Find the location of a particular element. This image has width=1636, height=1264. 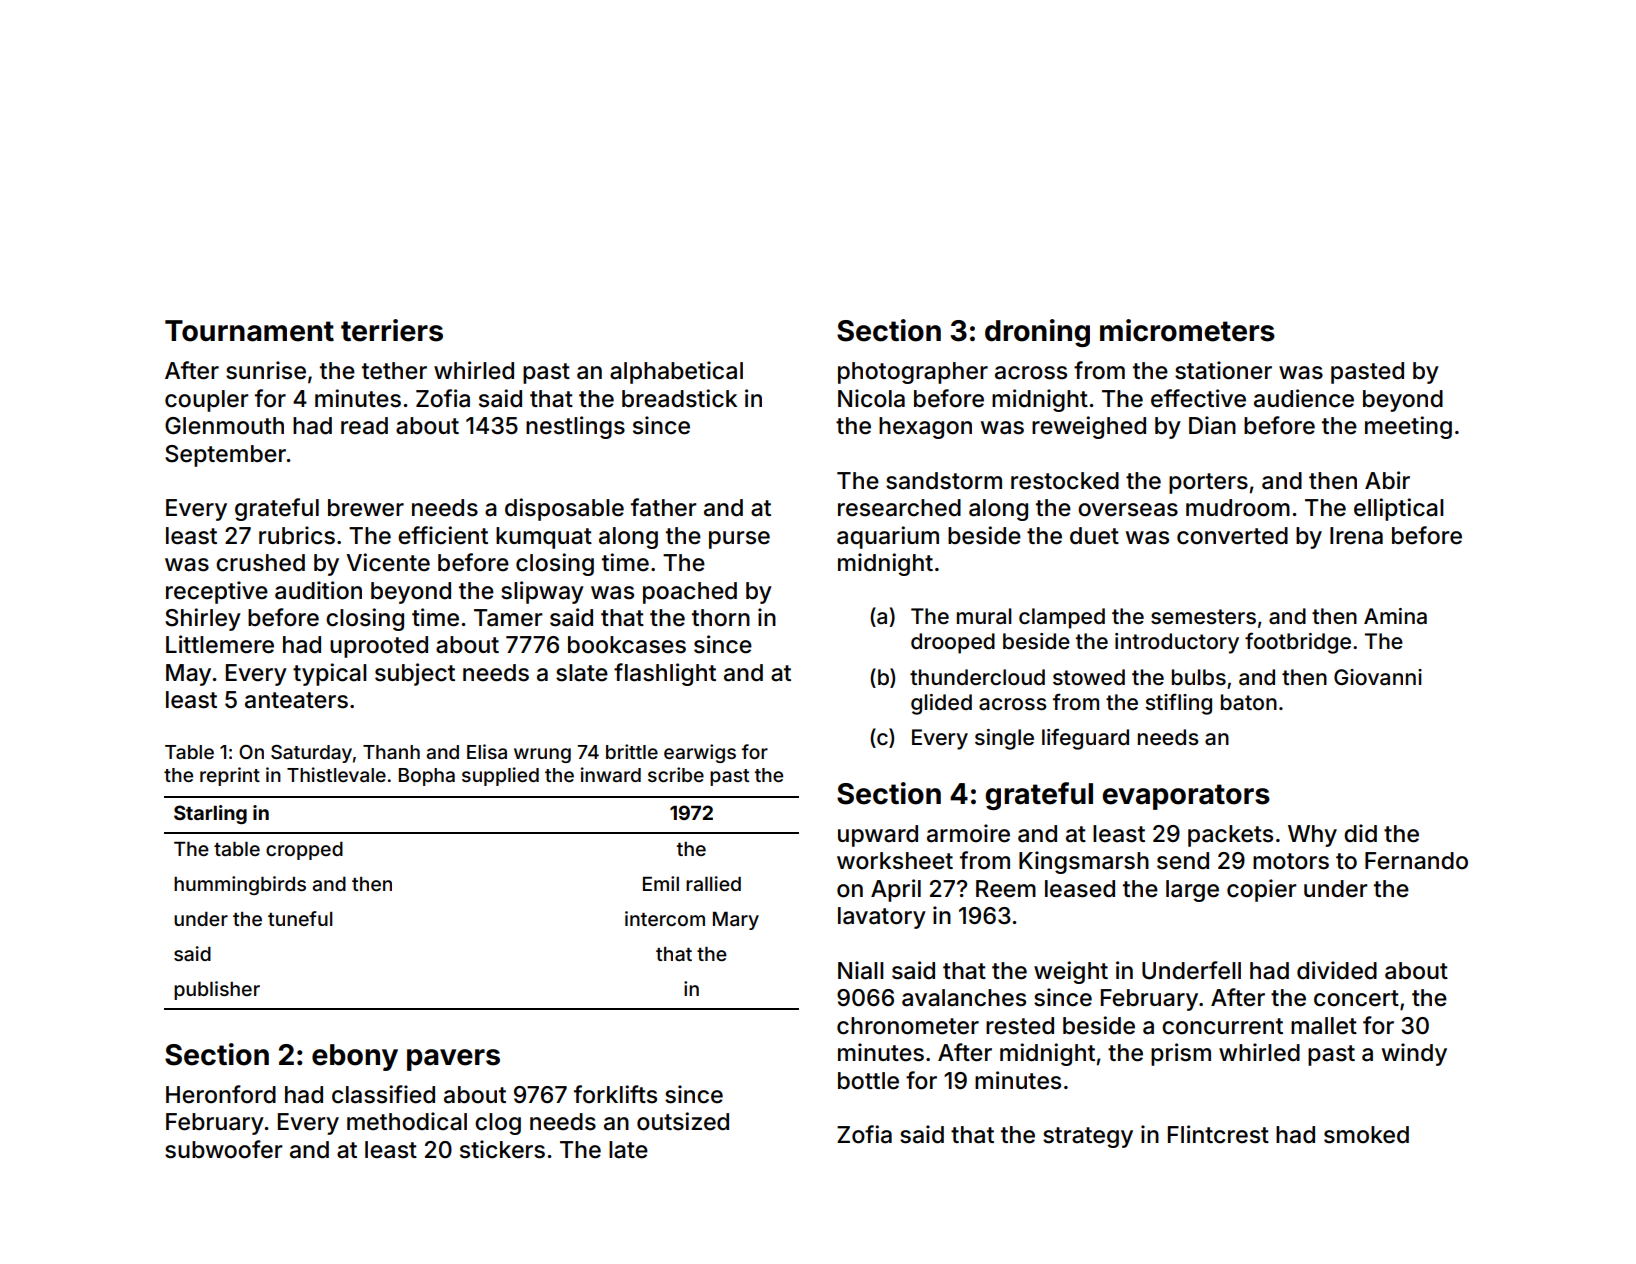

droning is located at coordinates (1037, 333).
